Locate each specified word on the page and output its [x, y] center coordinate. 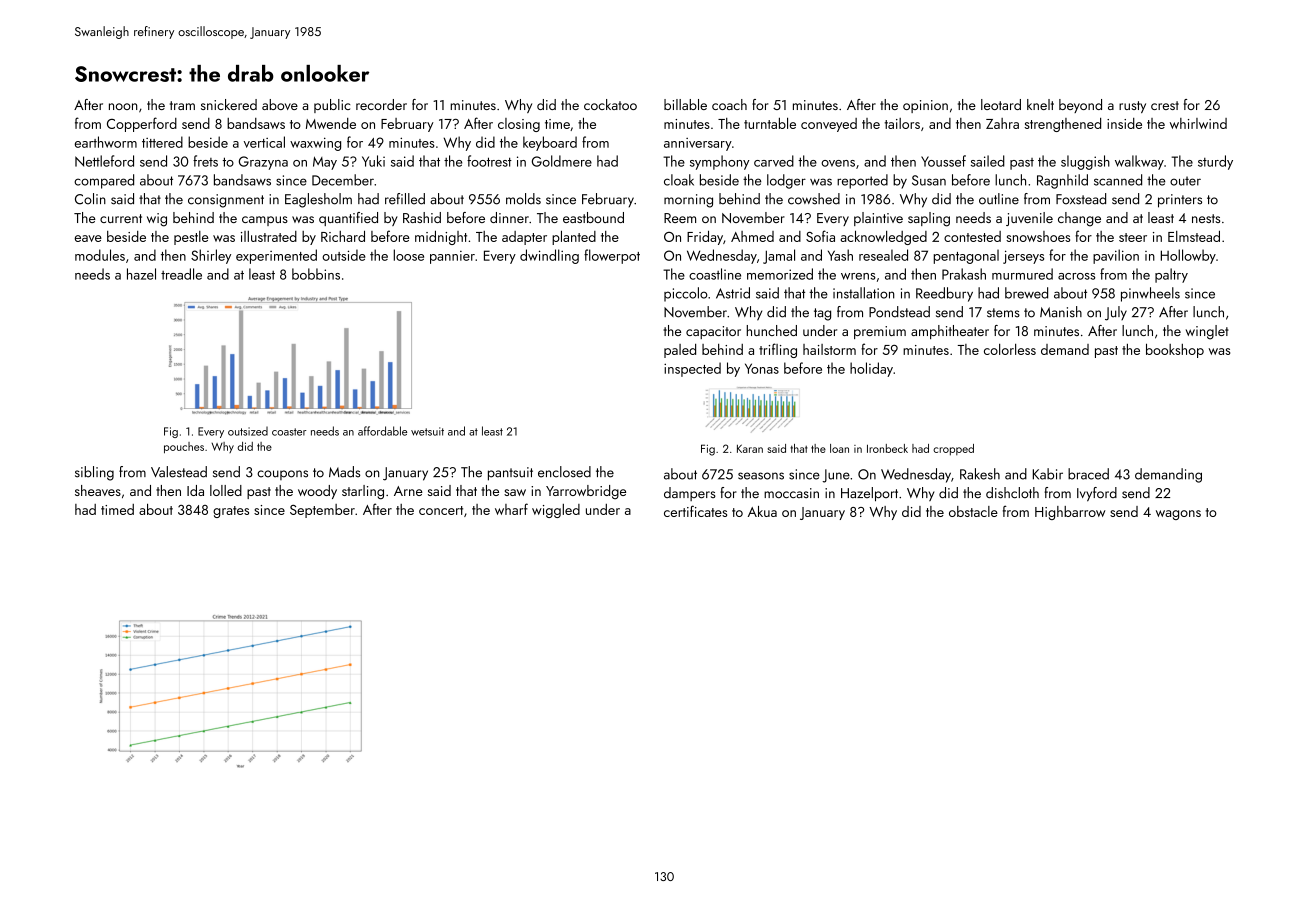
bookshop [1175, 350]
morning [688, 201]
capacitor [713, 332]
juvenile [1029, 219]
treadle [181, 274]
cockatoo [610, 104]
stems [1003, 313]
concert [441, 510]
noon [123, 106]
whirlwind [1198, 123]
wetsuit [427, 431]
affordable [382, 431]
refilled [405, 199]
